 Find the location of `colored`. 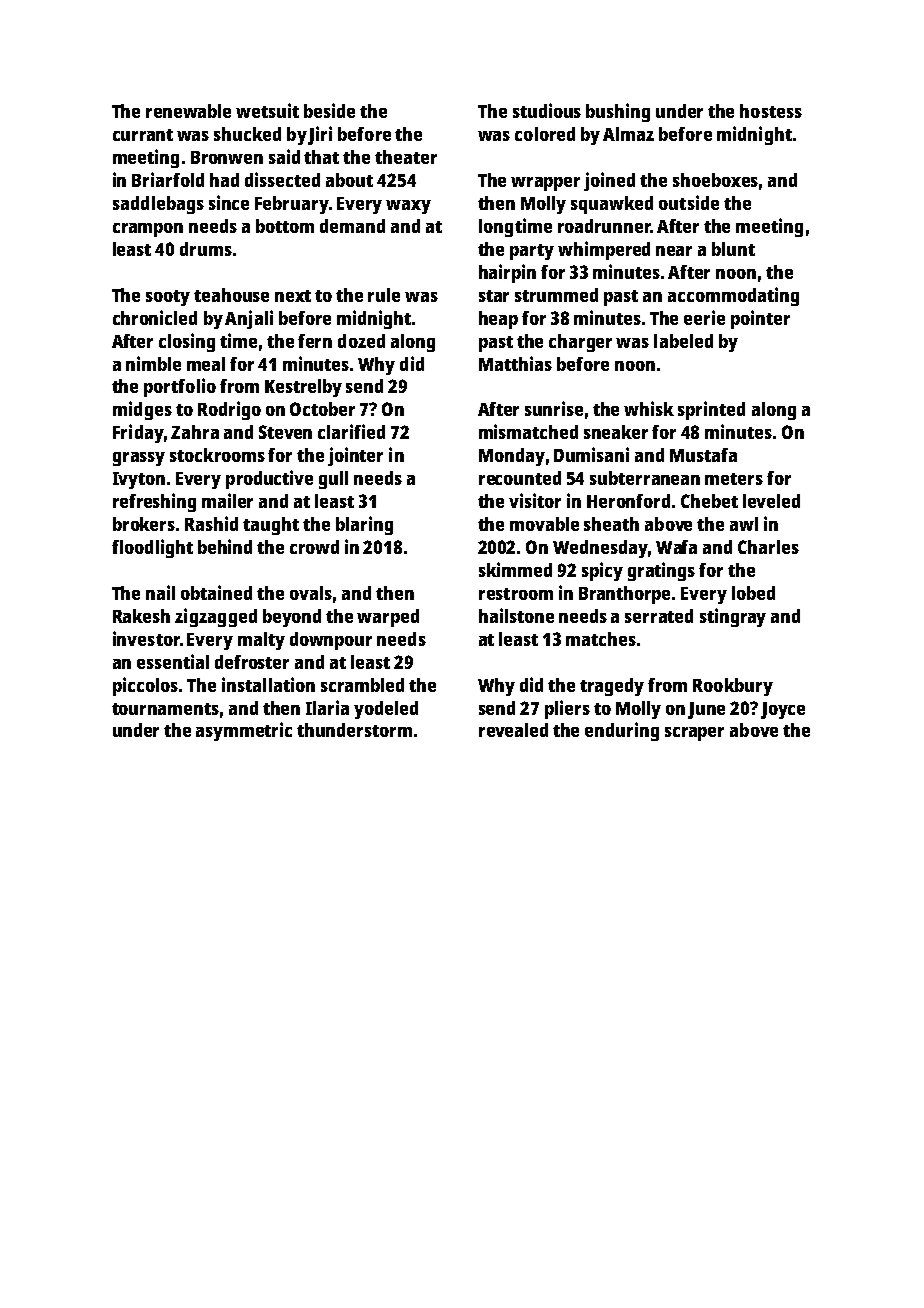

colored is located at coordinates (545, 134).
